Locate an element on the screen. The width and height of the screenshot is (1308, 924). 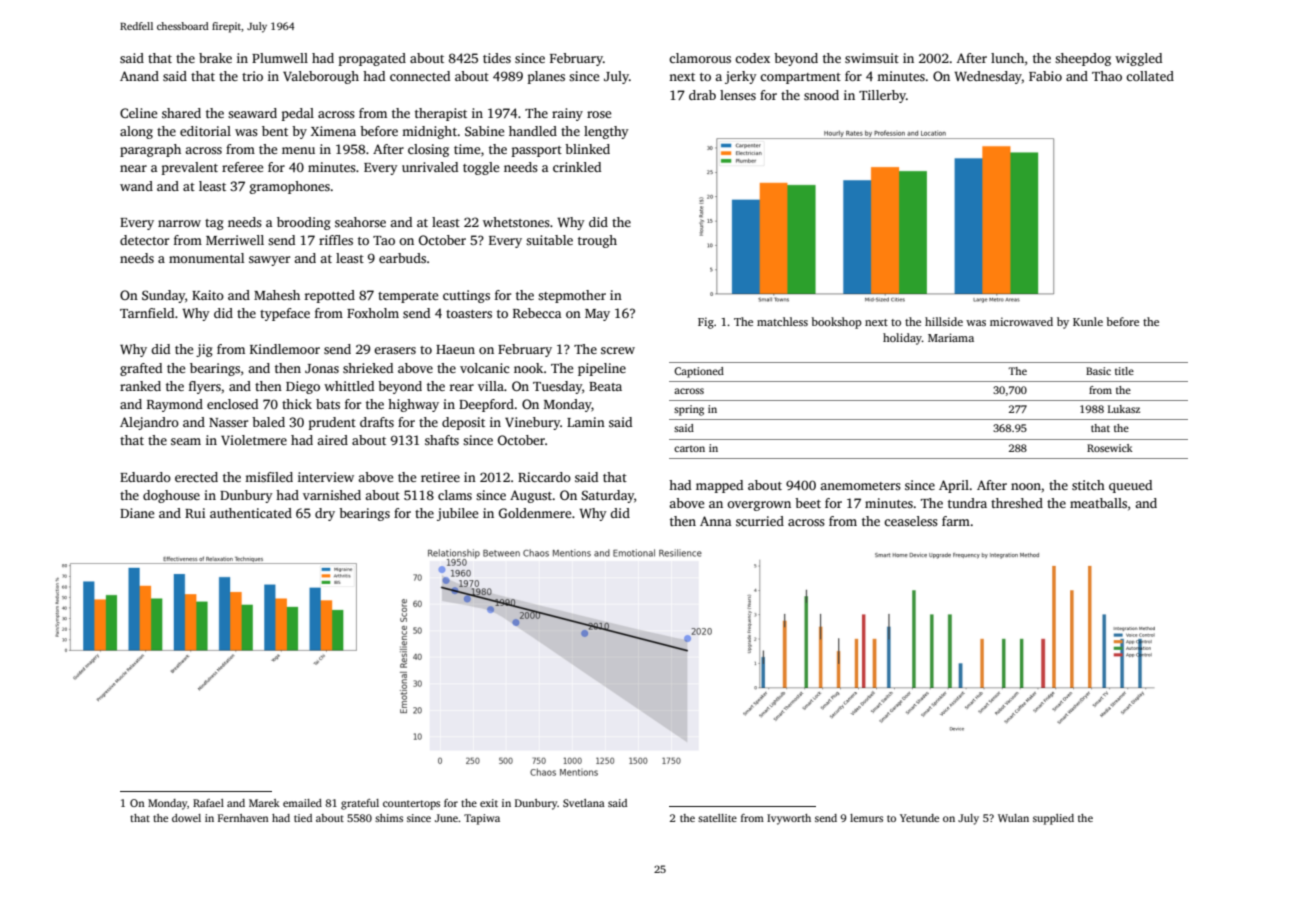
supplied is located at coordinates (1053, 819).
